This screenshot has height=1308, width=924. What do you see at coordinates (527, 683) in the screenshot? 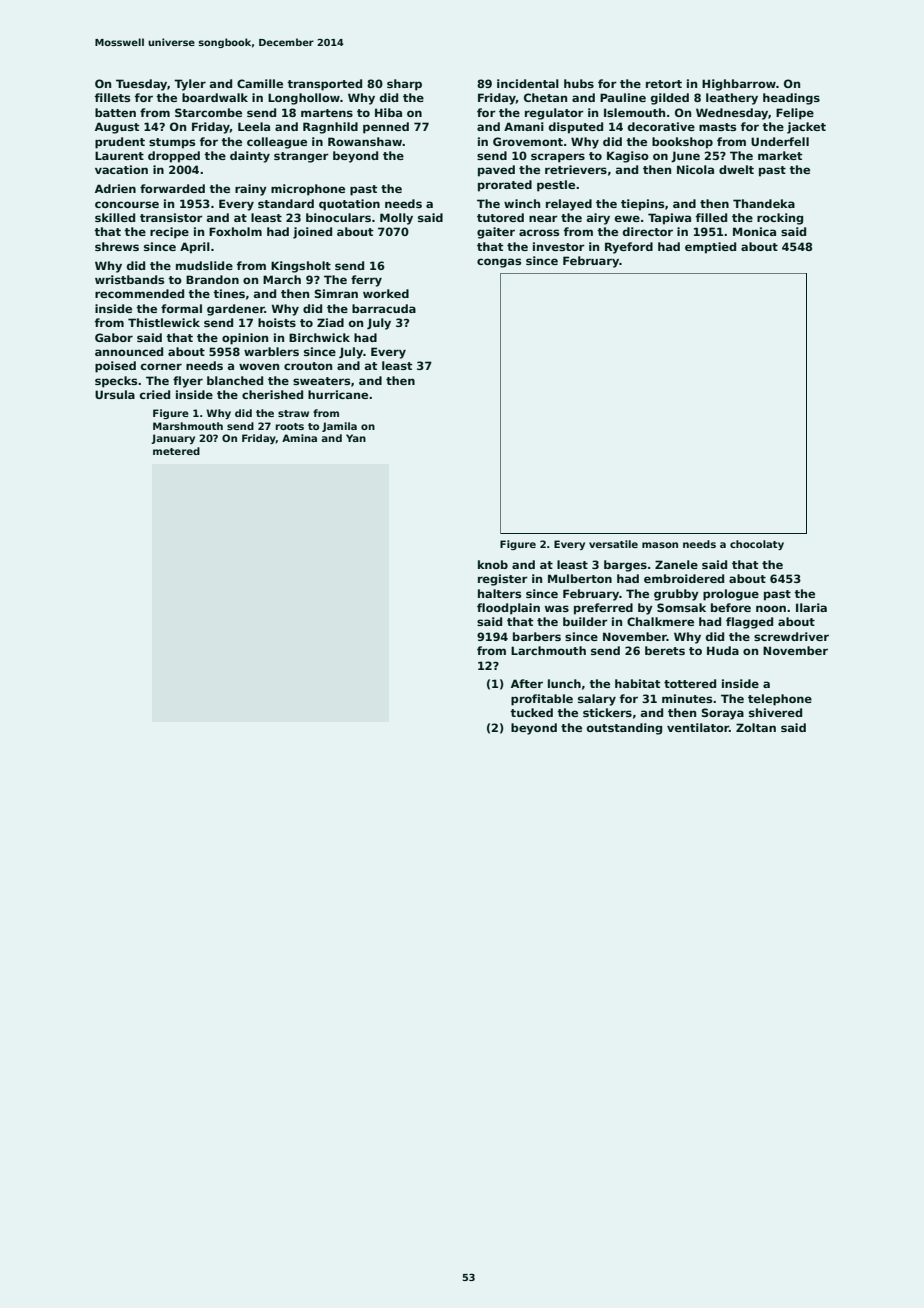
I see `After` at bounding box center [527, 683].
